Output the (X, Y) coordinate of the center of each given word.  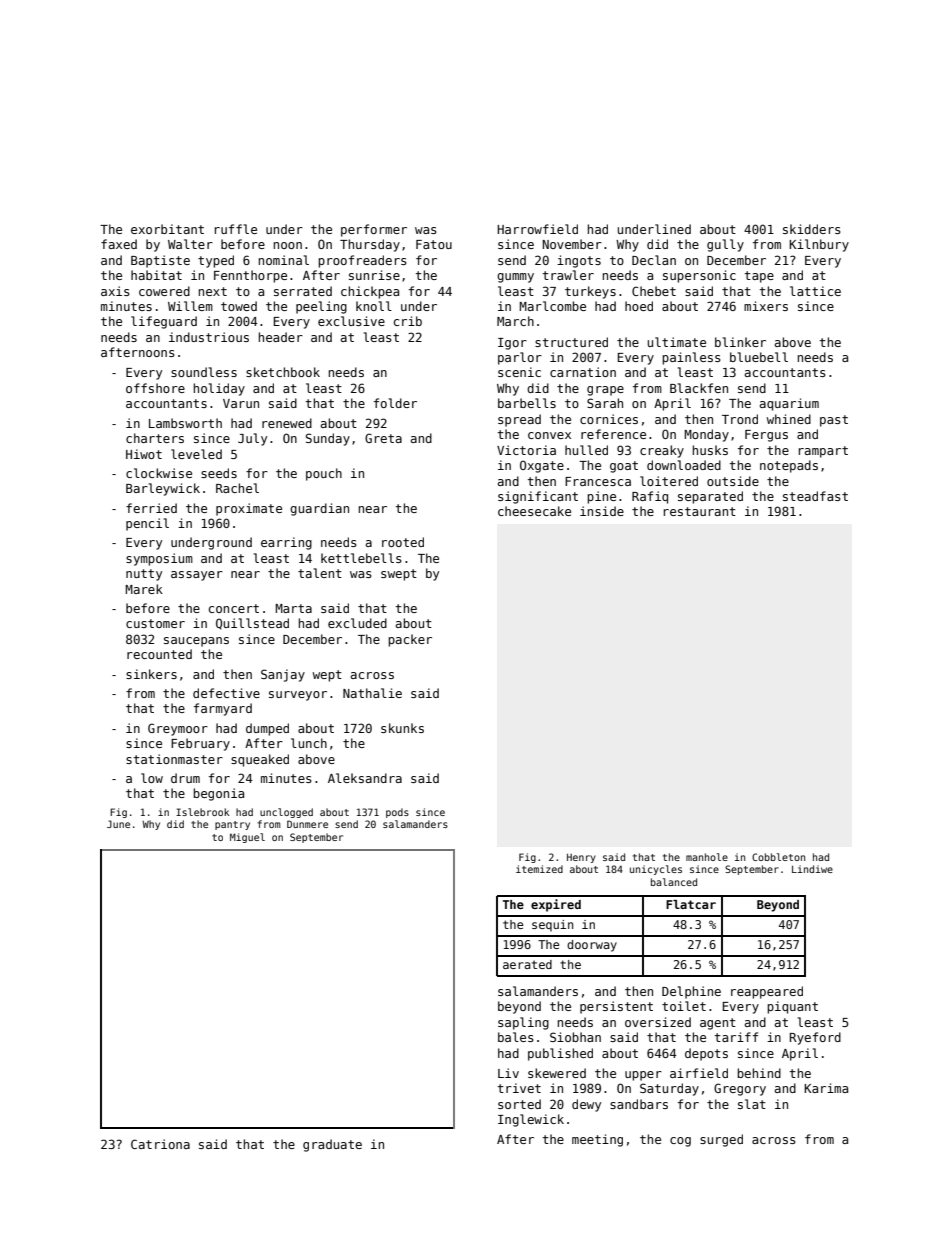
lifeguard (164, 322)
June (118, 824)
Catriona (160, 1144)
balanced (674, 882)
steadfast (815, 496)
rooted (403, 542)
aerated (527, 964)
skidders (812, 229)
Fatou (434, 244)
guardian (319, 509)
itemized (539, 869)
